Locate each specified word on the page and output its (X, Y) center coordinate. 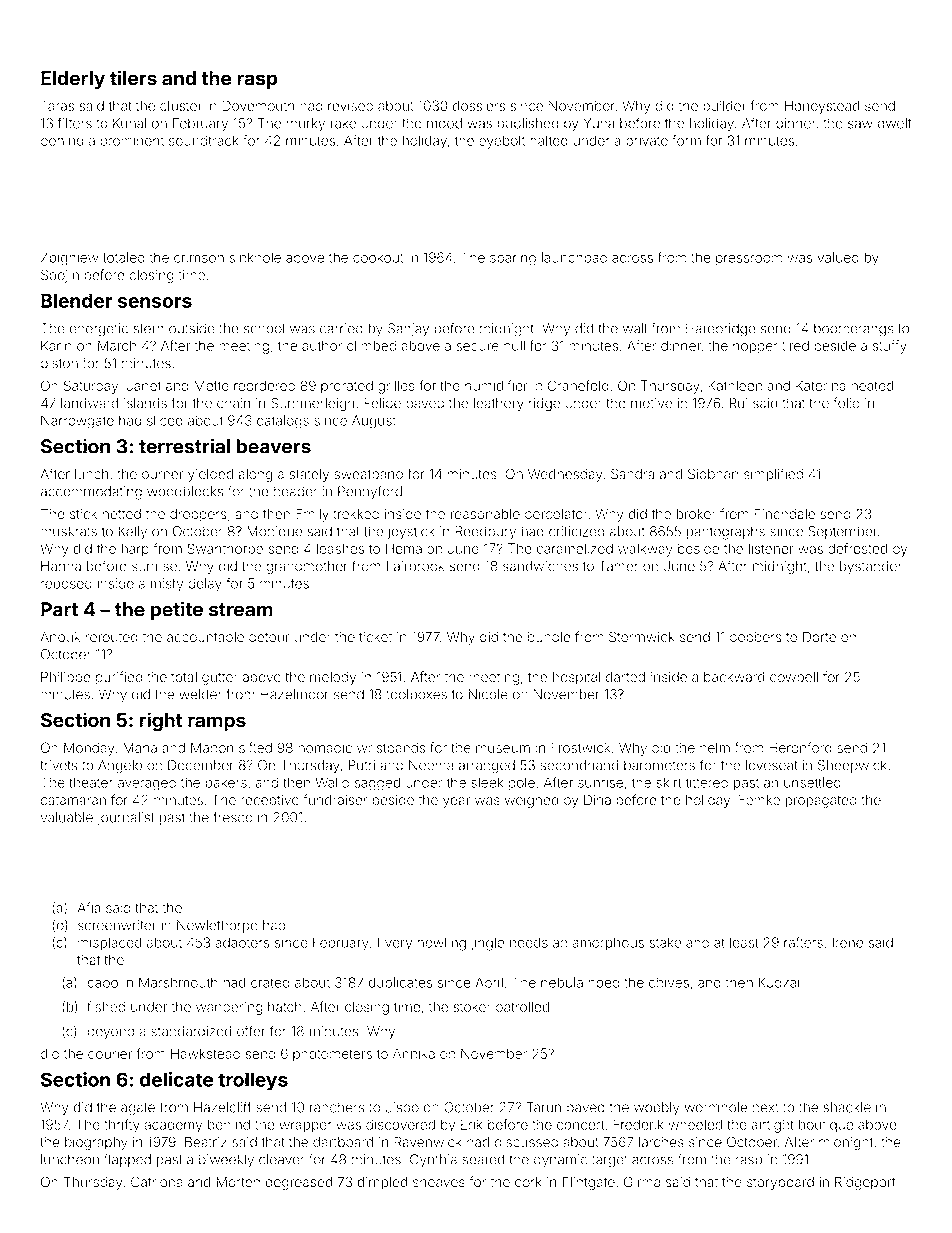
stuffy (890, 347)
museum (503, 749)
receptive (270, 801)
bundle (549, 637)
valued (838, 257)
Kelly (132, 533)
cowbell (794, 677)
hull (514, 345)
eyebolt (502, 142)
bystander (871, 567)
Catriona (157, 1182)
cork (528, 1182)
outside (192, 328)
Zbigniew (70, 259)
